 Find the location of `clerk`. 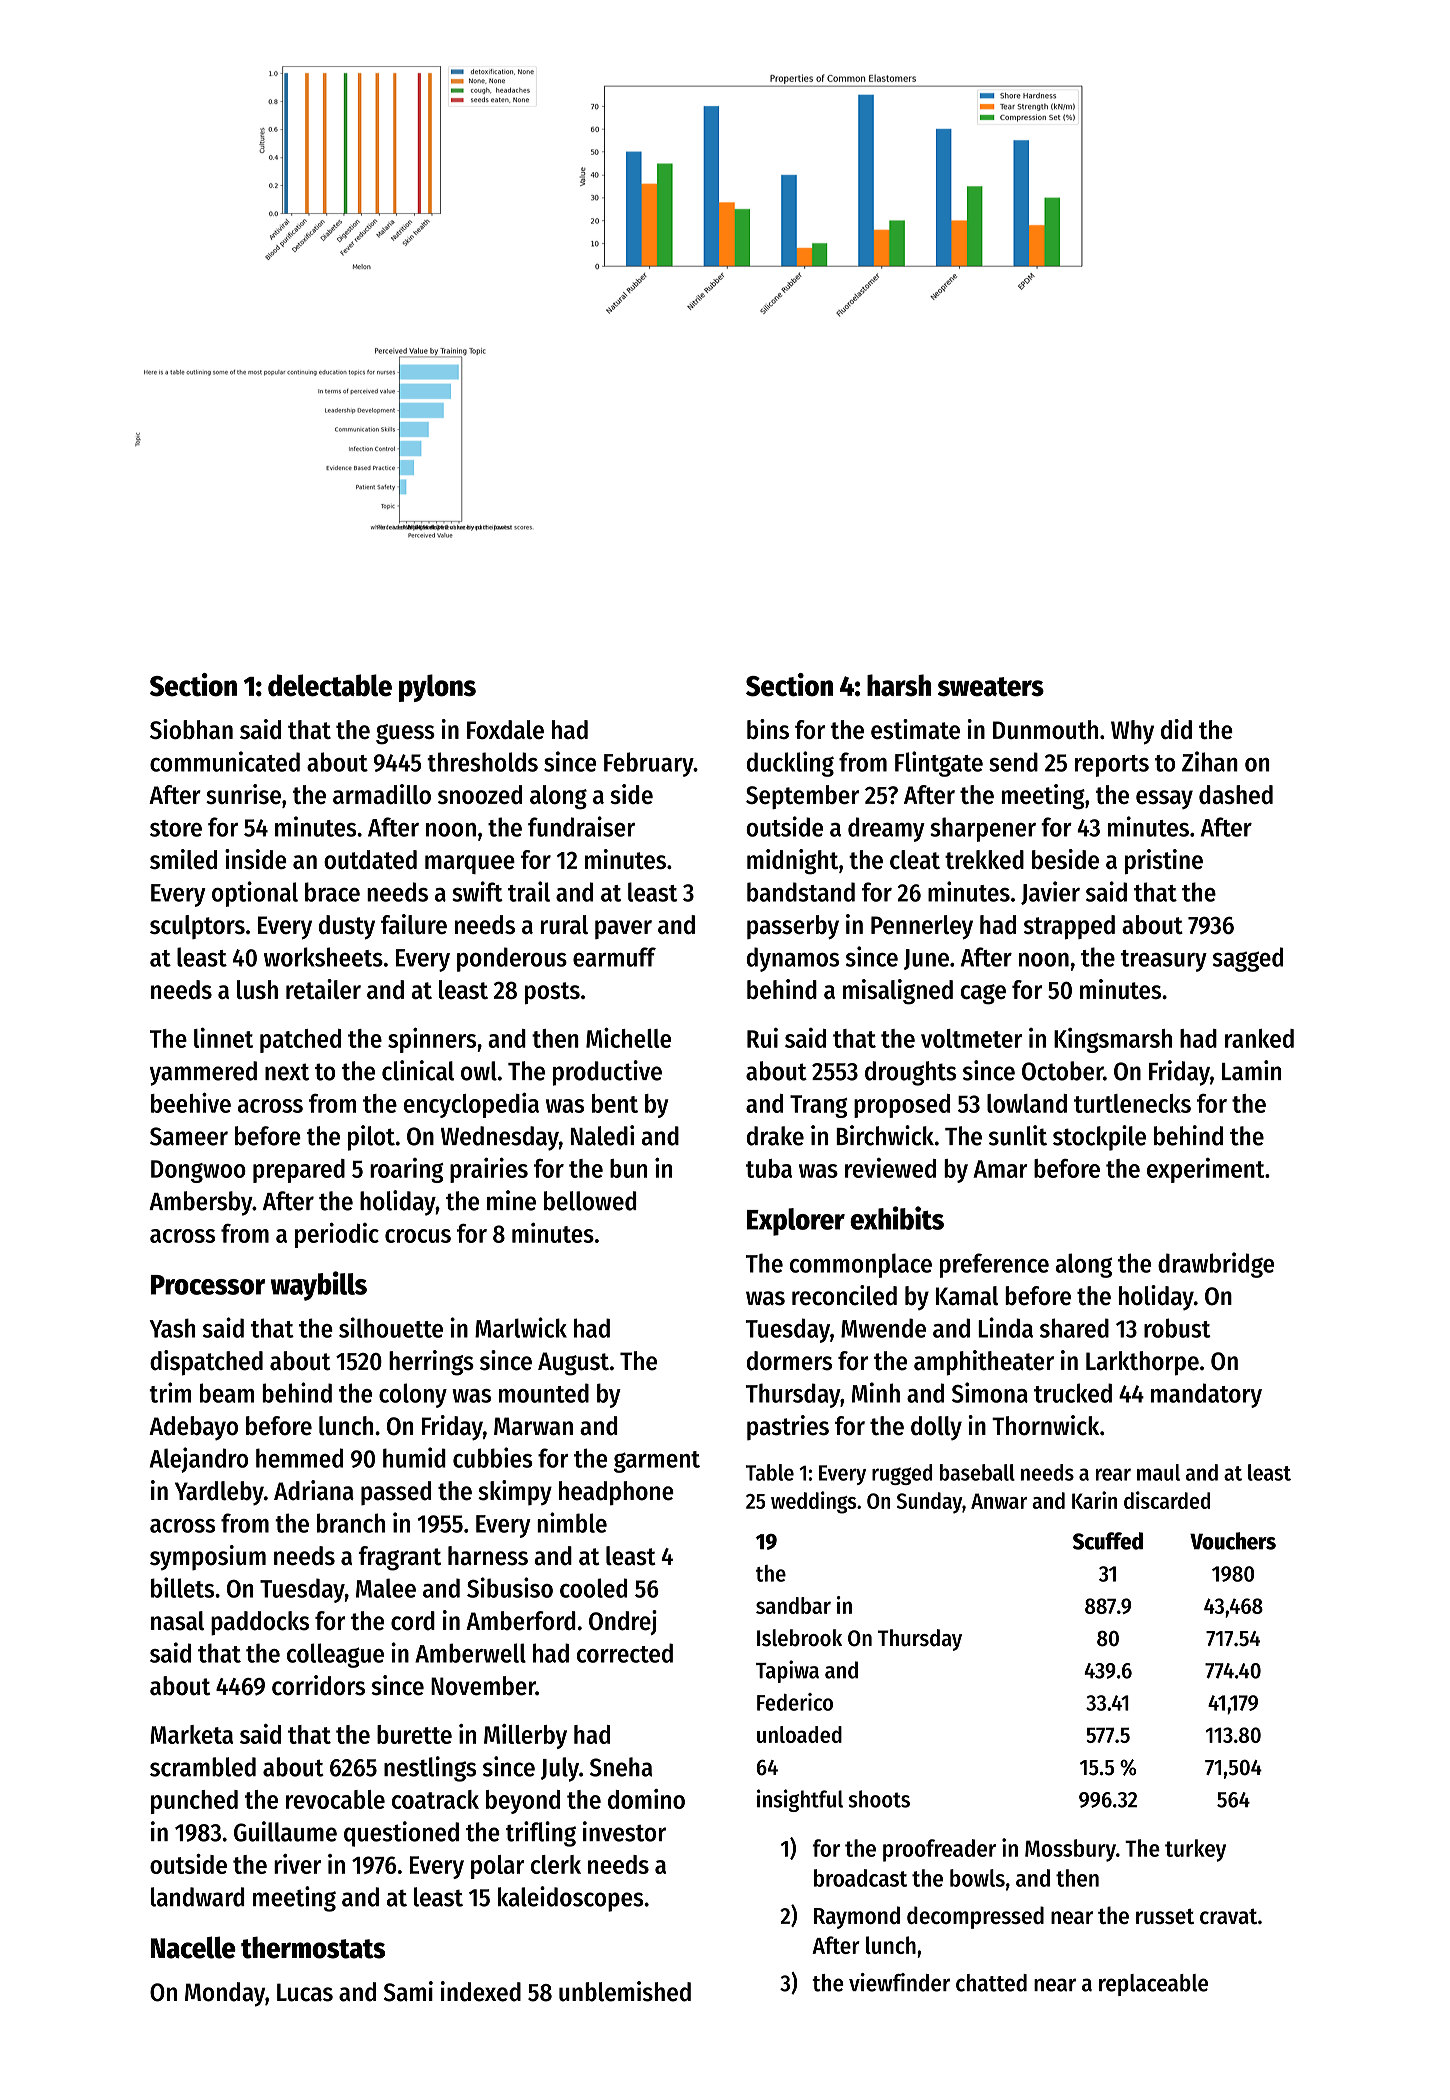

clerk is located at coordinates (556, 1864).
